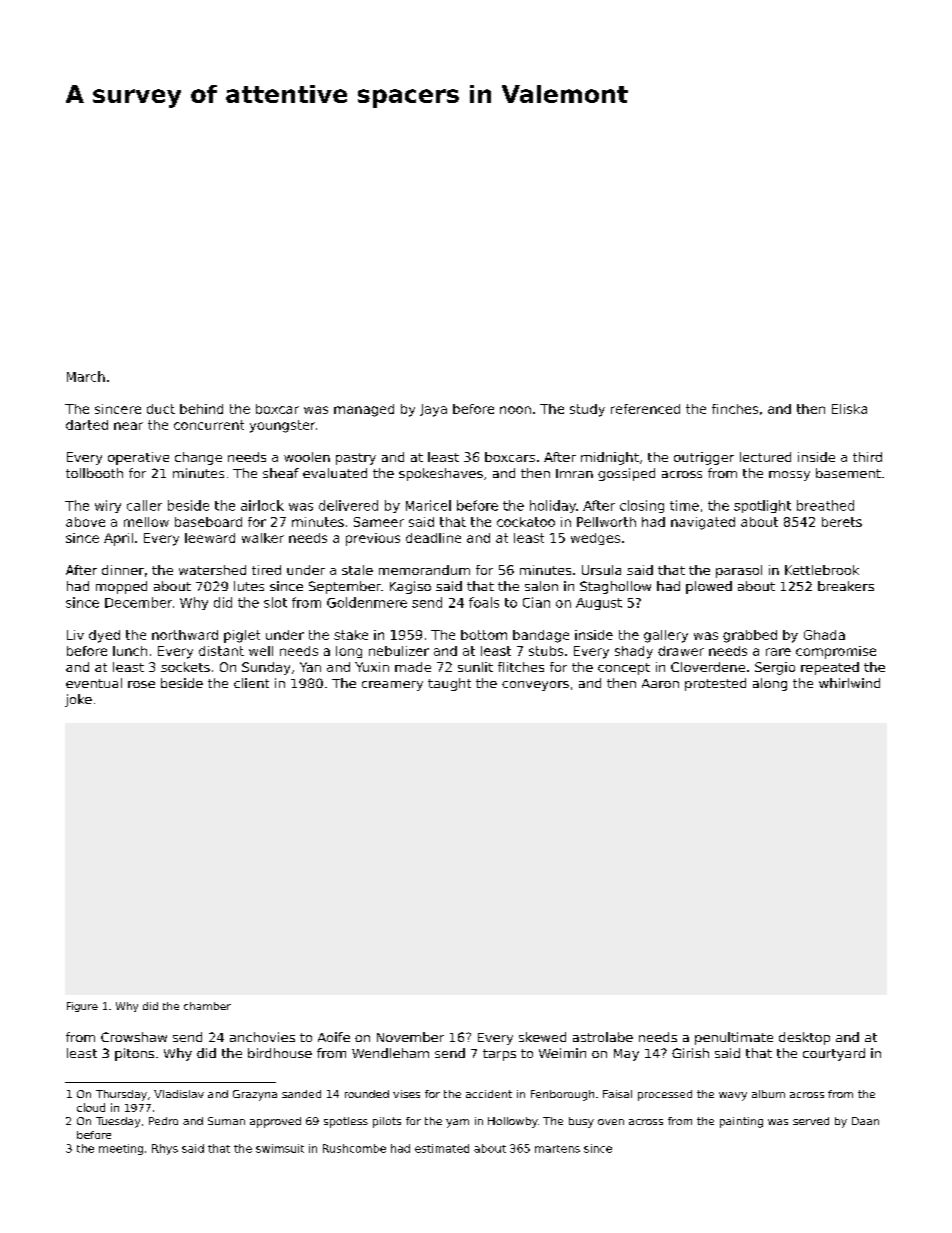  I want to click on duct, so click(161, 409).
